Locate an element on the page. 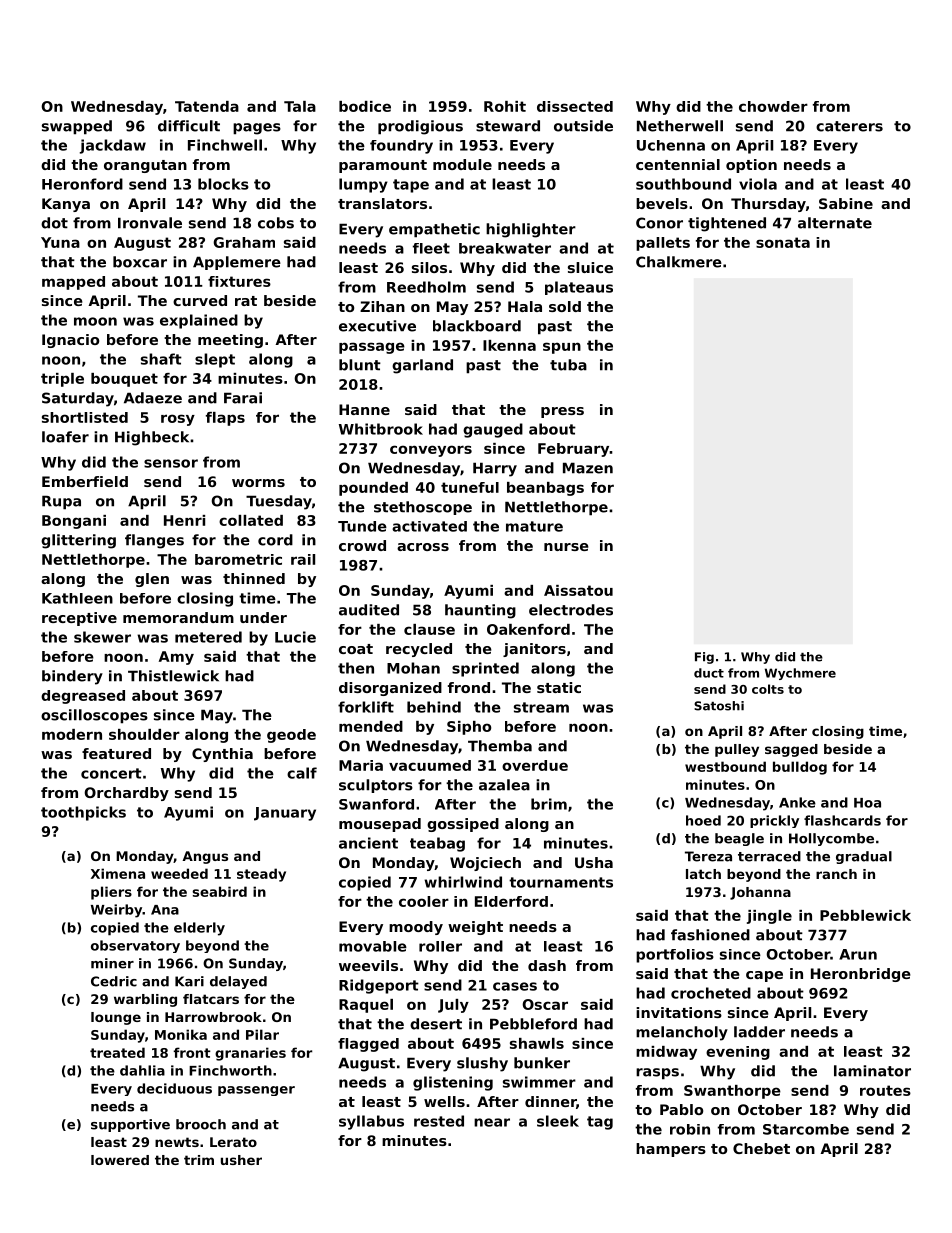  disorganized is located at coordinates (390, 689).
